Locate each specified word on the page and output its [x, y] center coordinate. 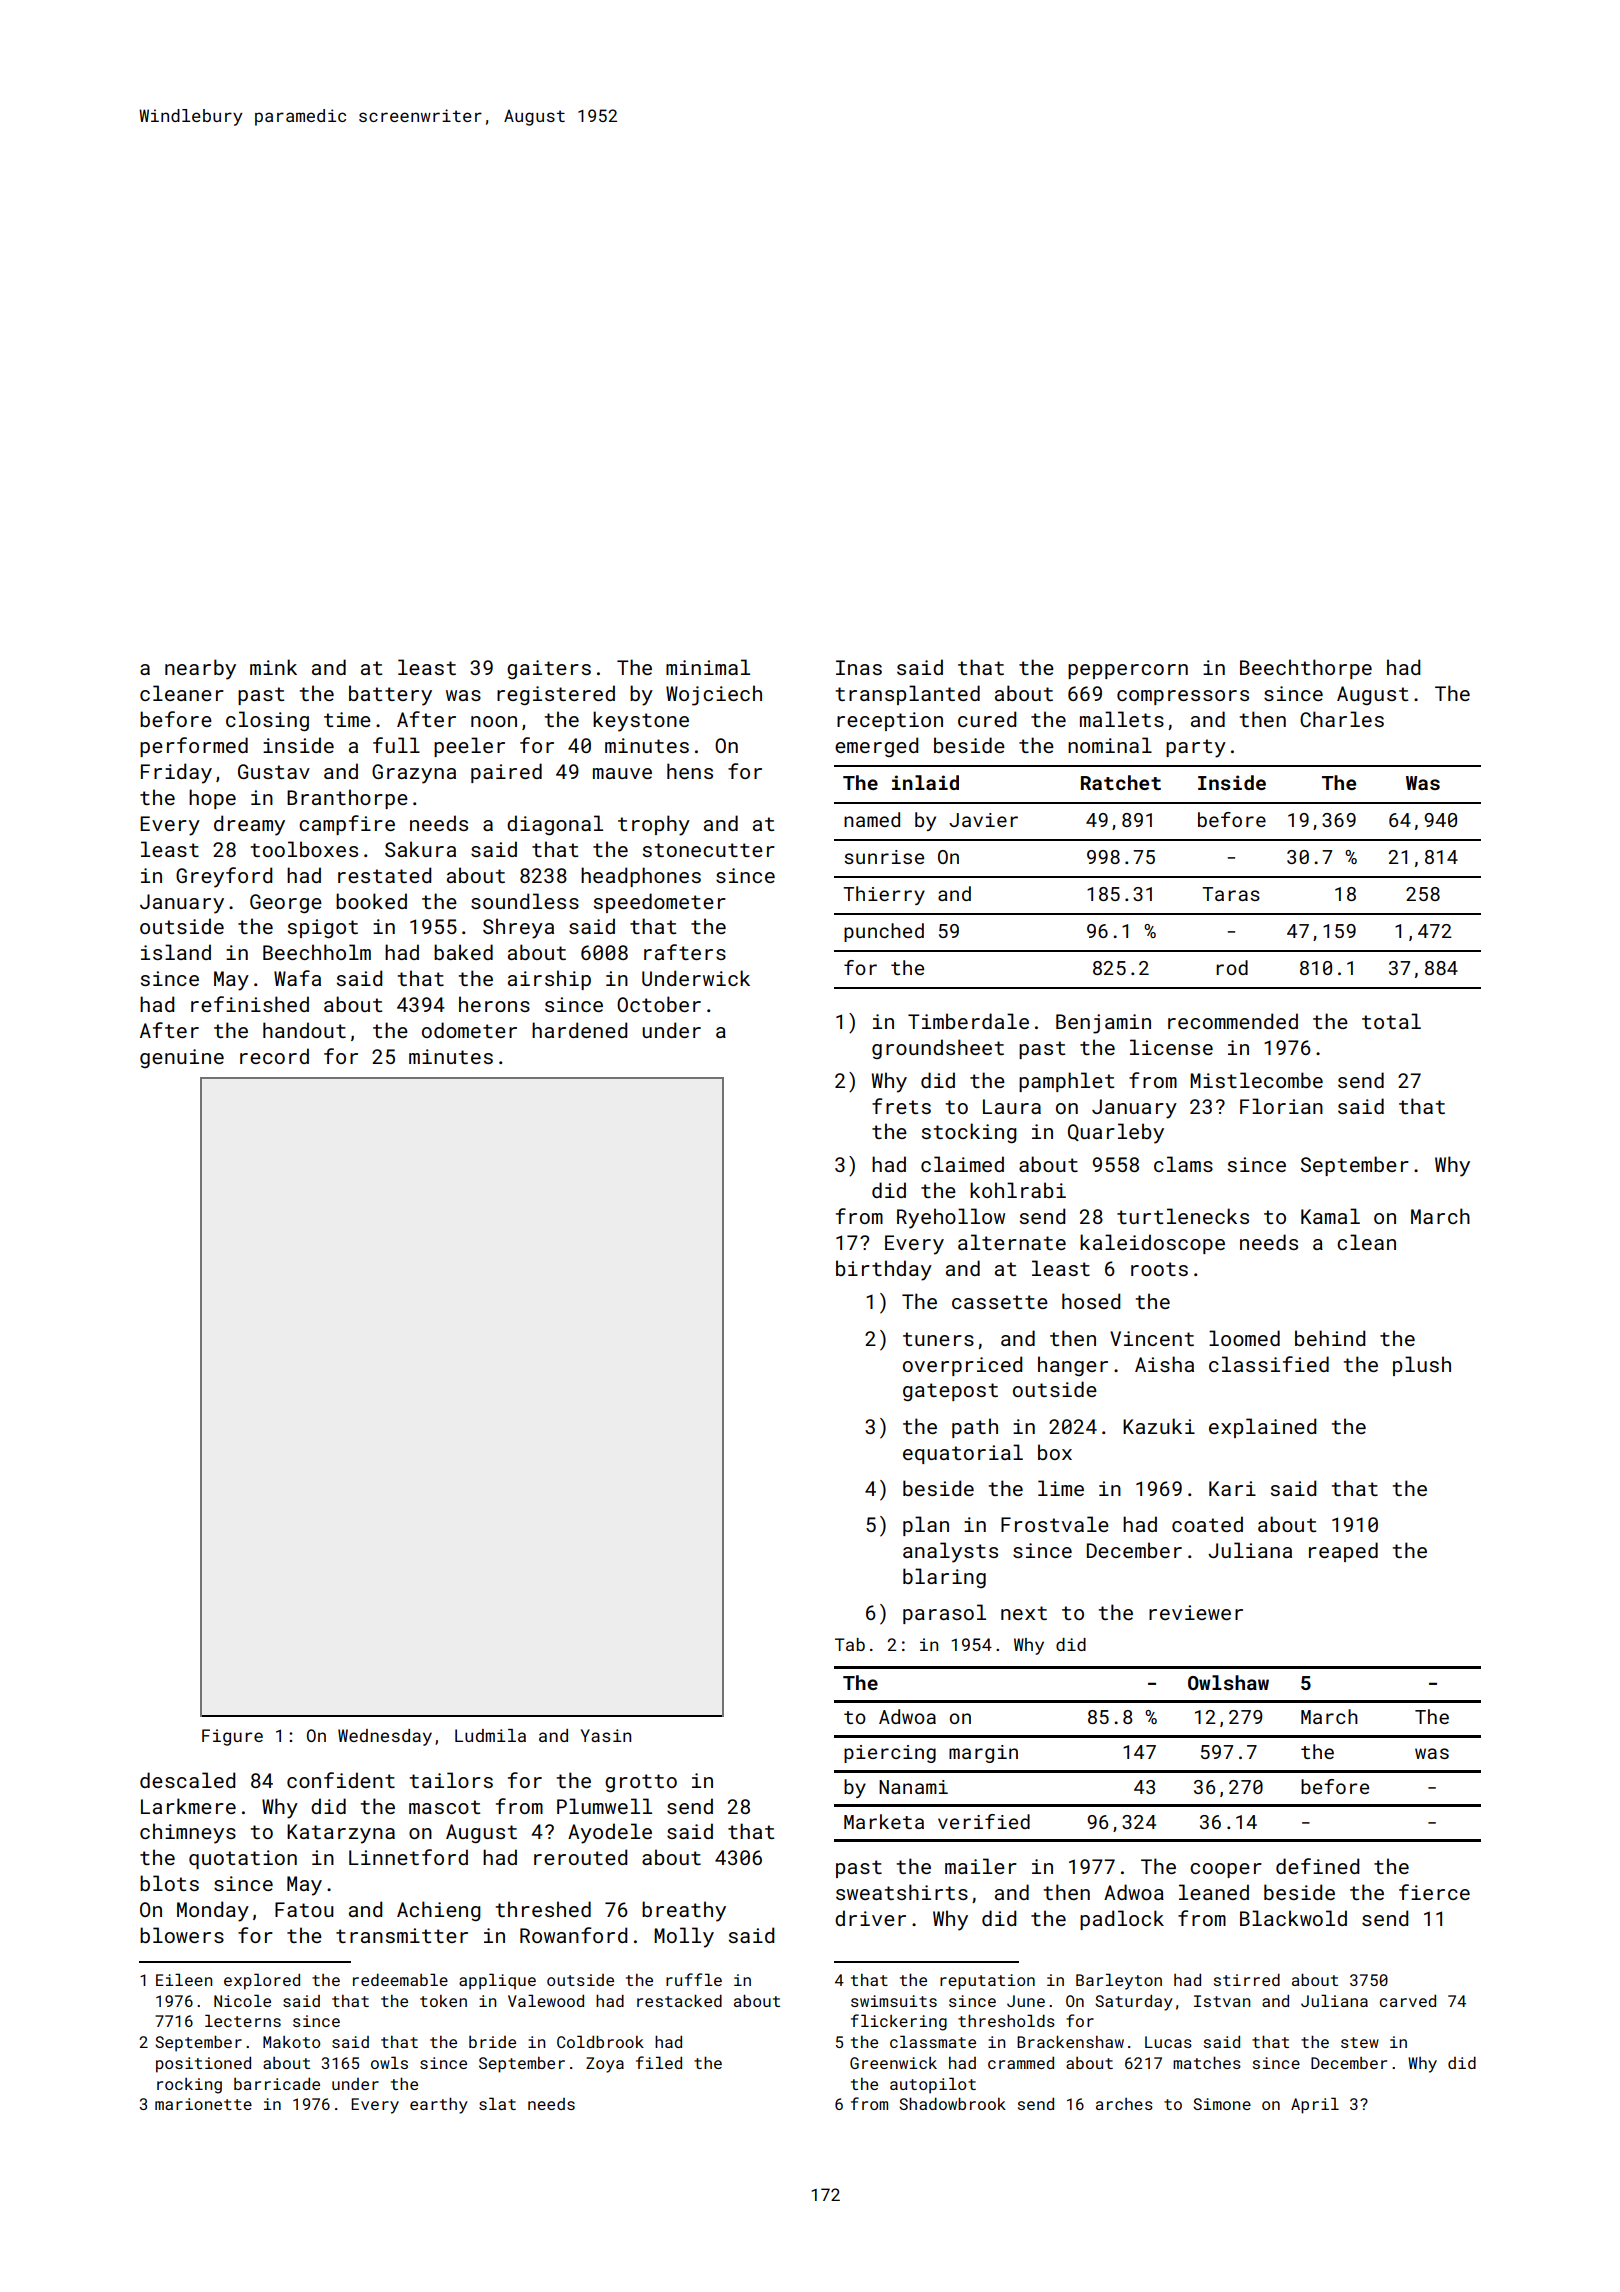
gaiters [549, 670]
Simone [1222, 2104]
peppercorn [1128, 671]
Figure [232, 1737]
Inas [859, 667]
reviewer [1196, 1612]
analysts [950, 1552]
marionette [203, 2104]
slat [497, 2103]
